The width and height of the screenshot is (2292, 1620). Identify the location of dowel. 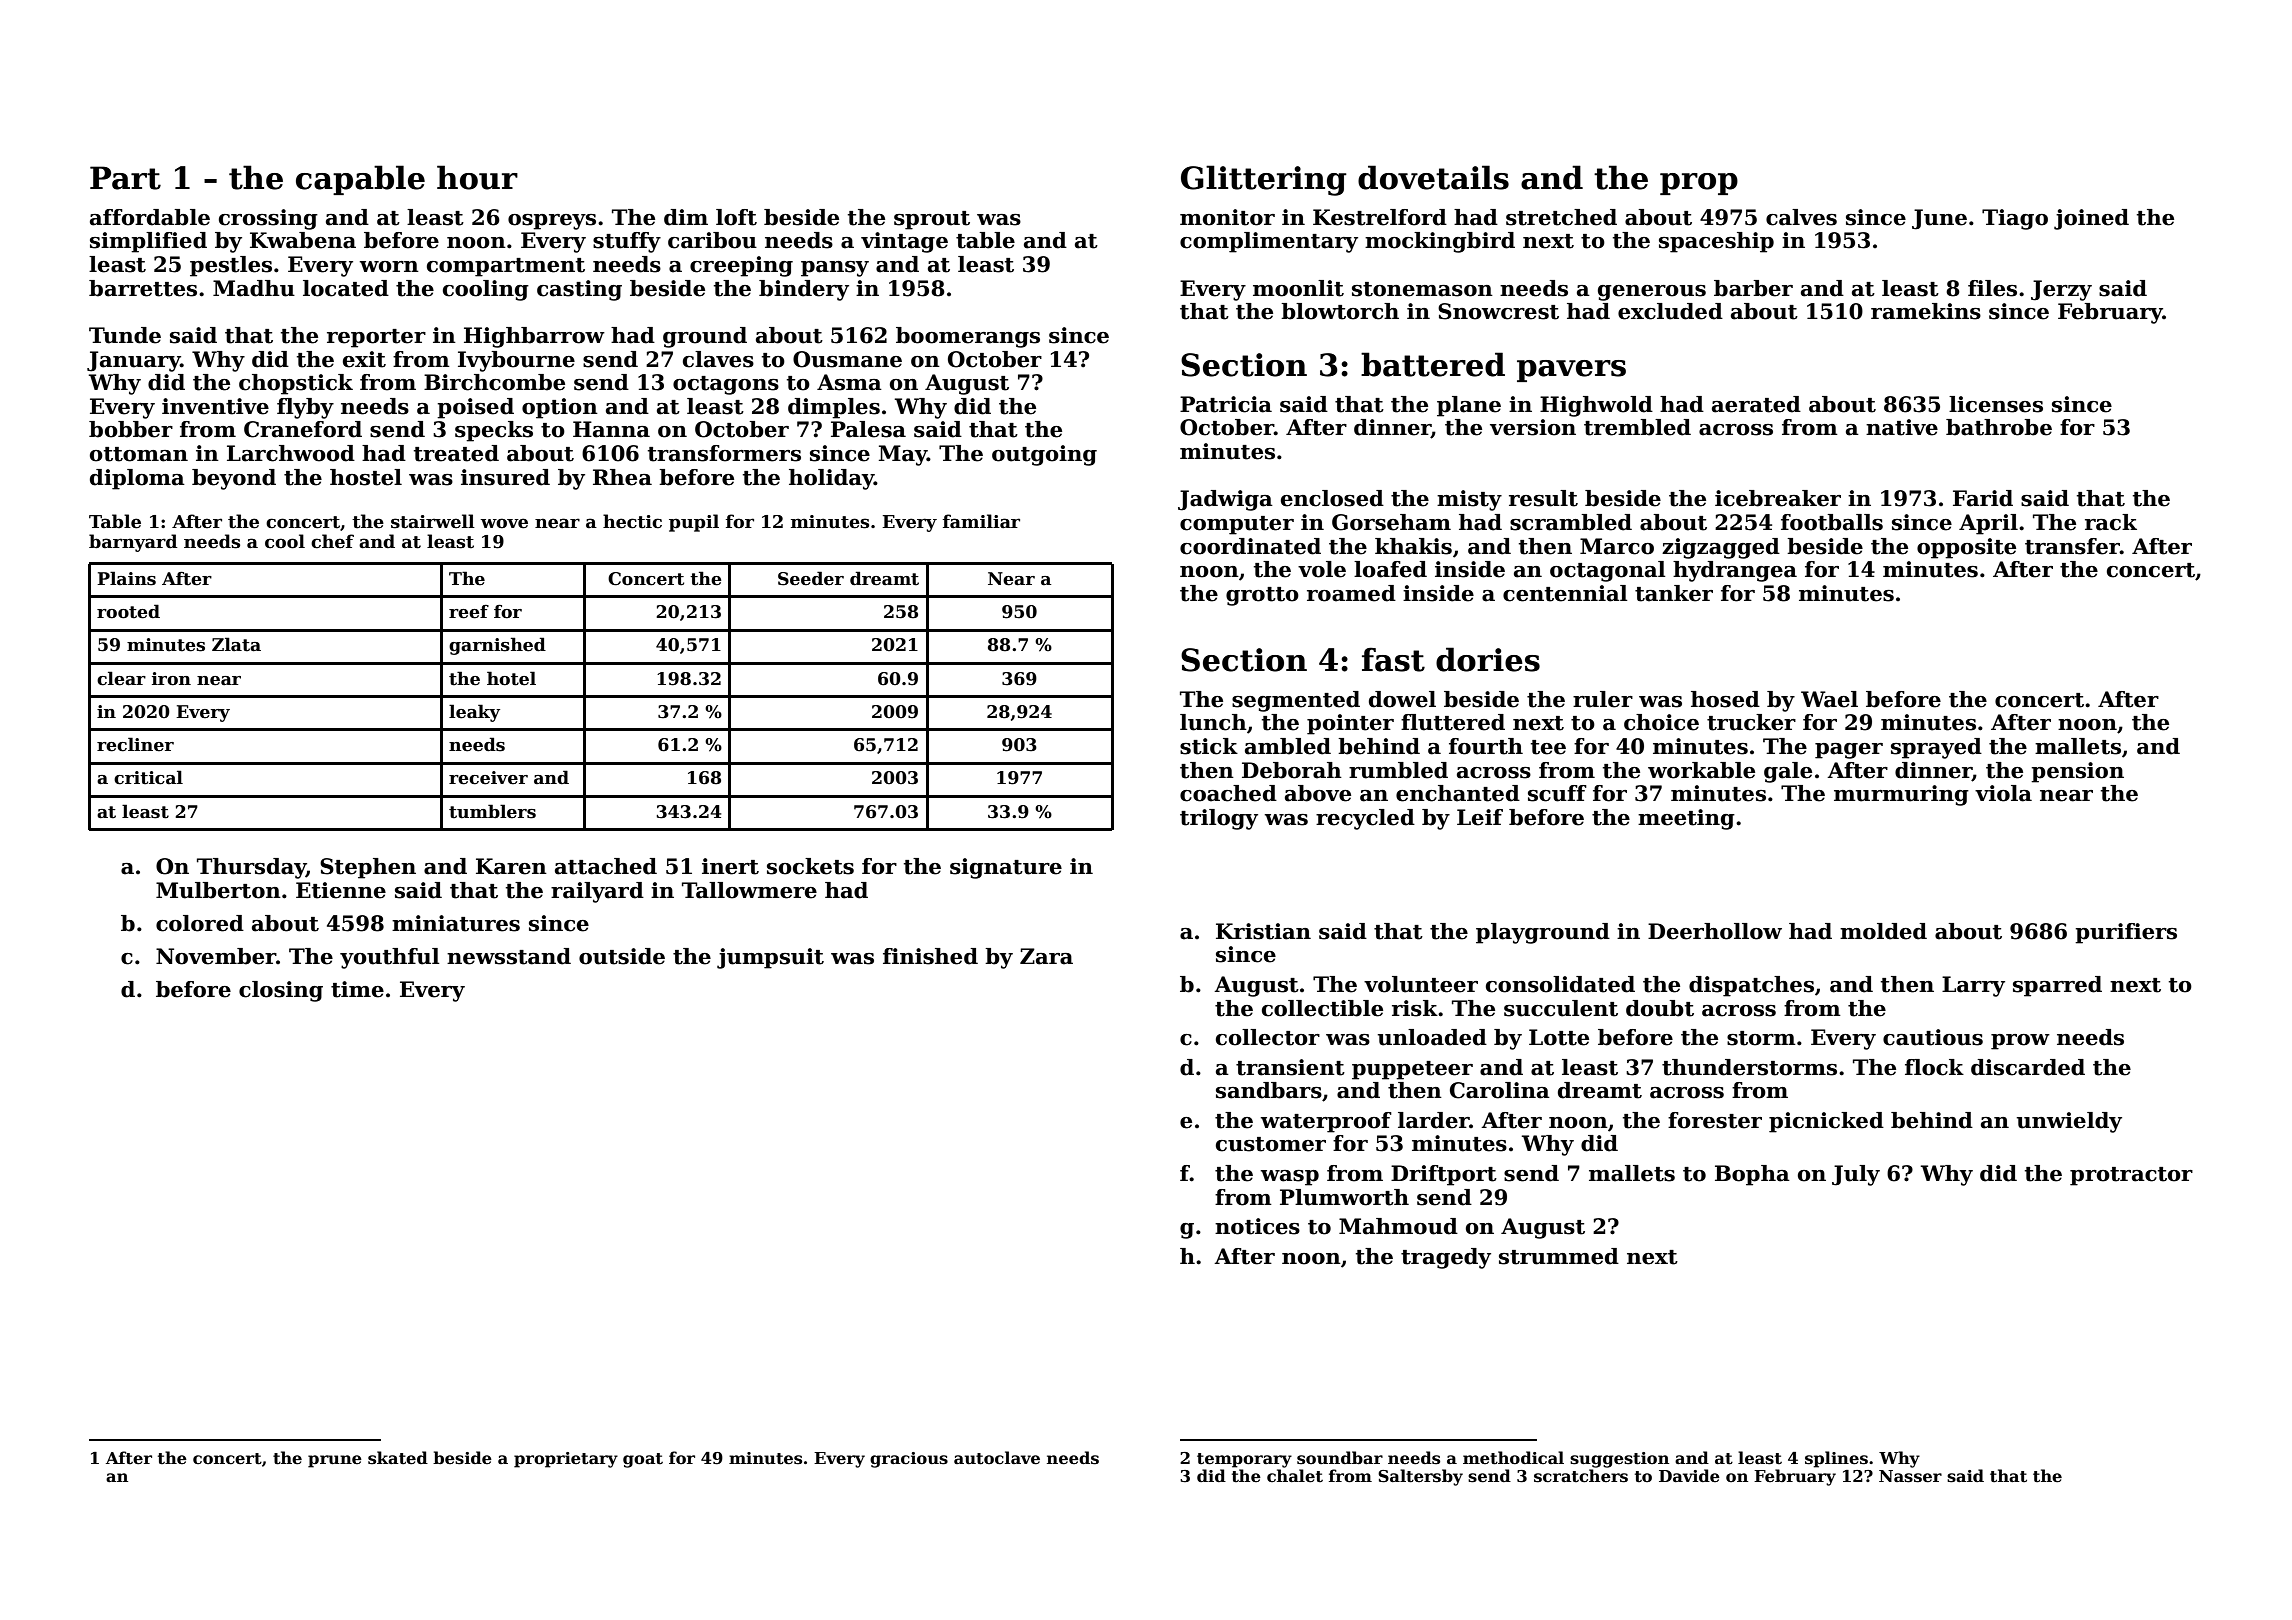
(1402, 699).
